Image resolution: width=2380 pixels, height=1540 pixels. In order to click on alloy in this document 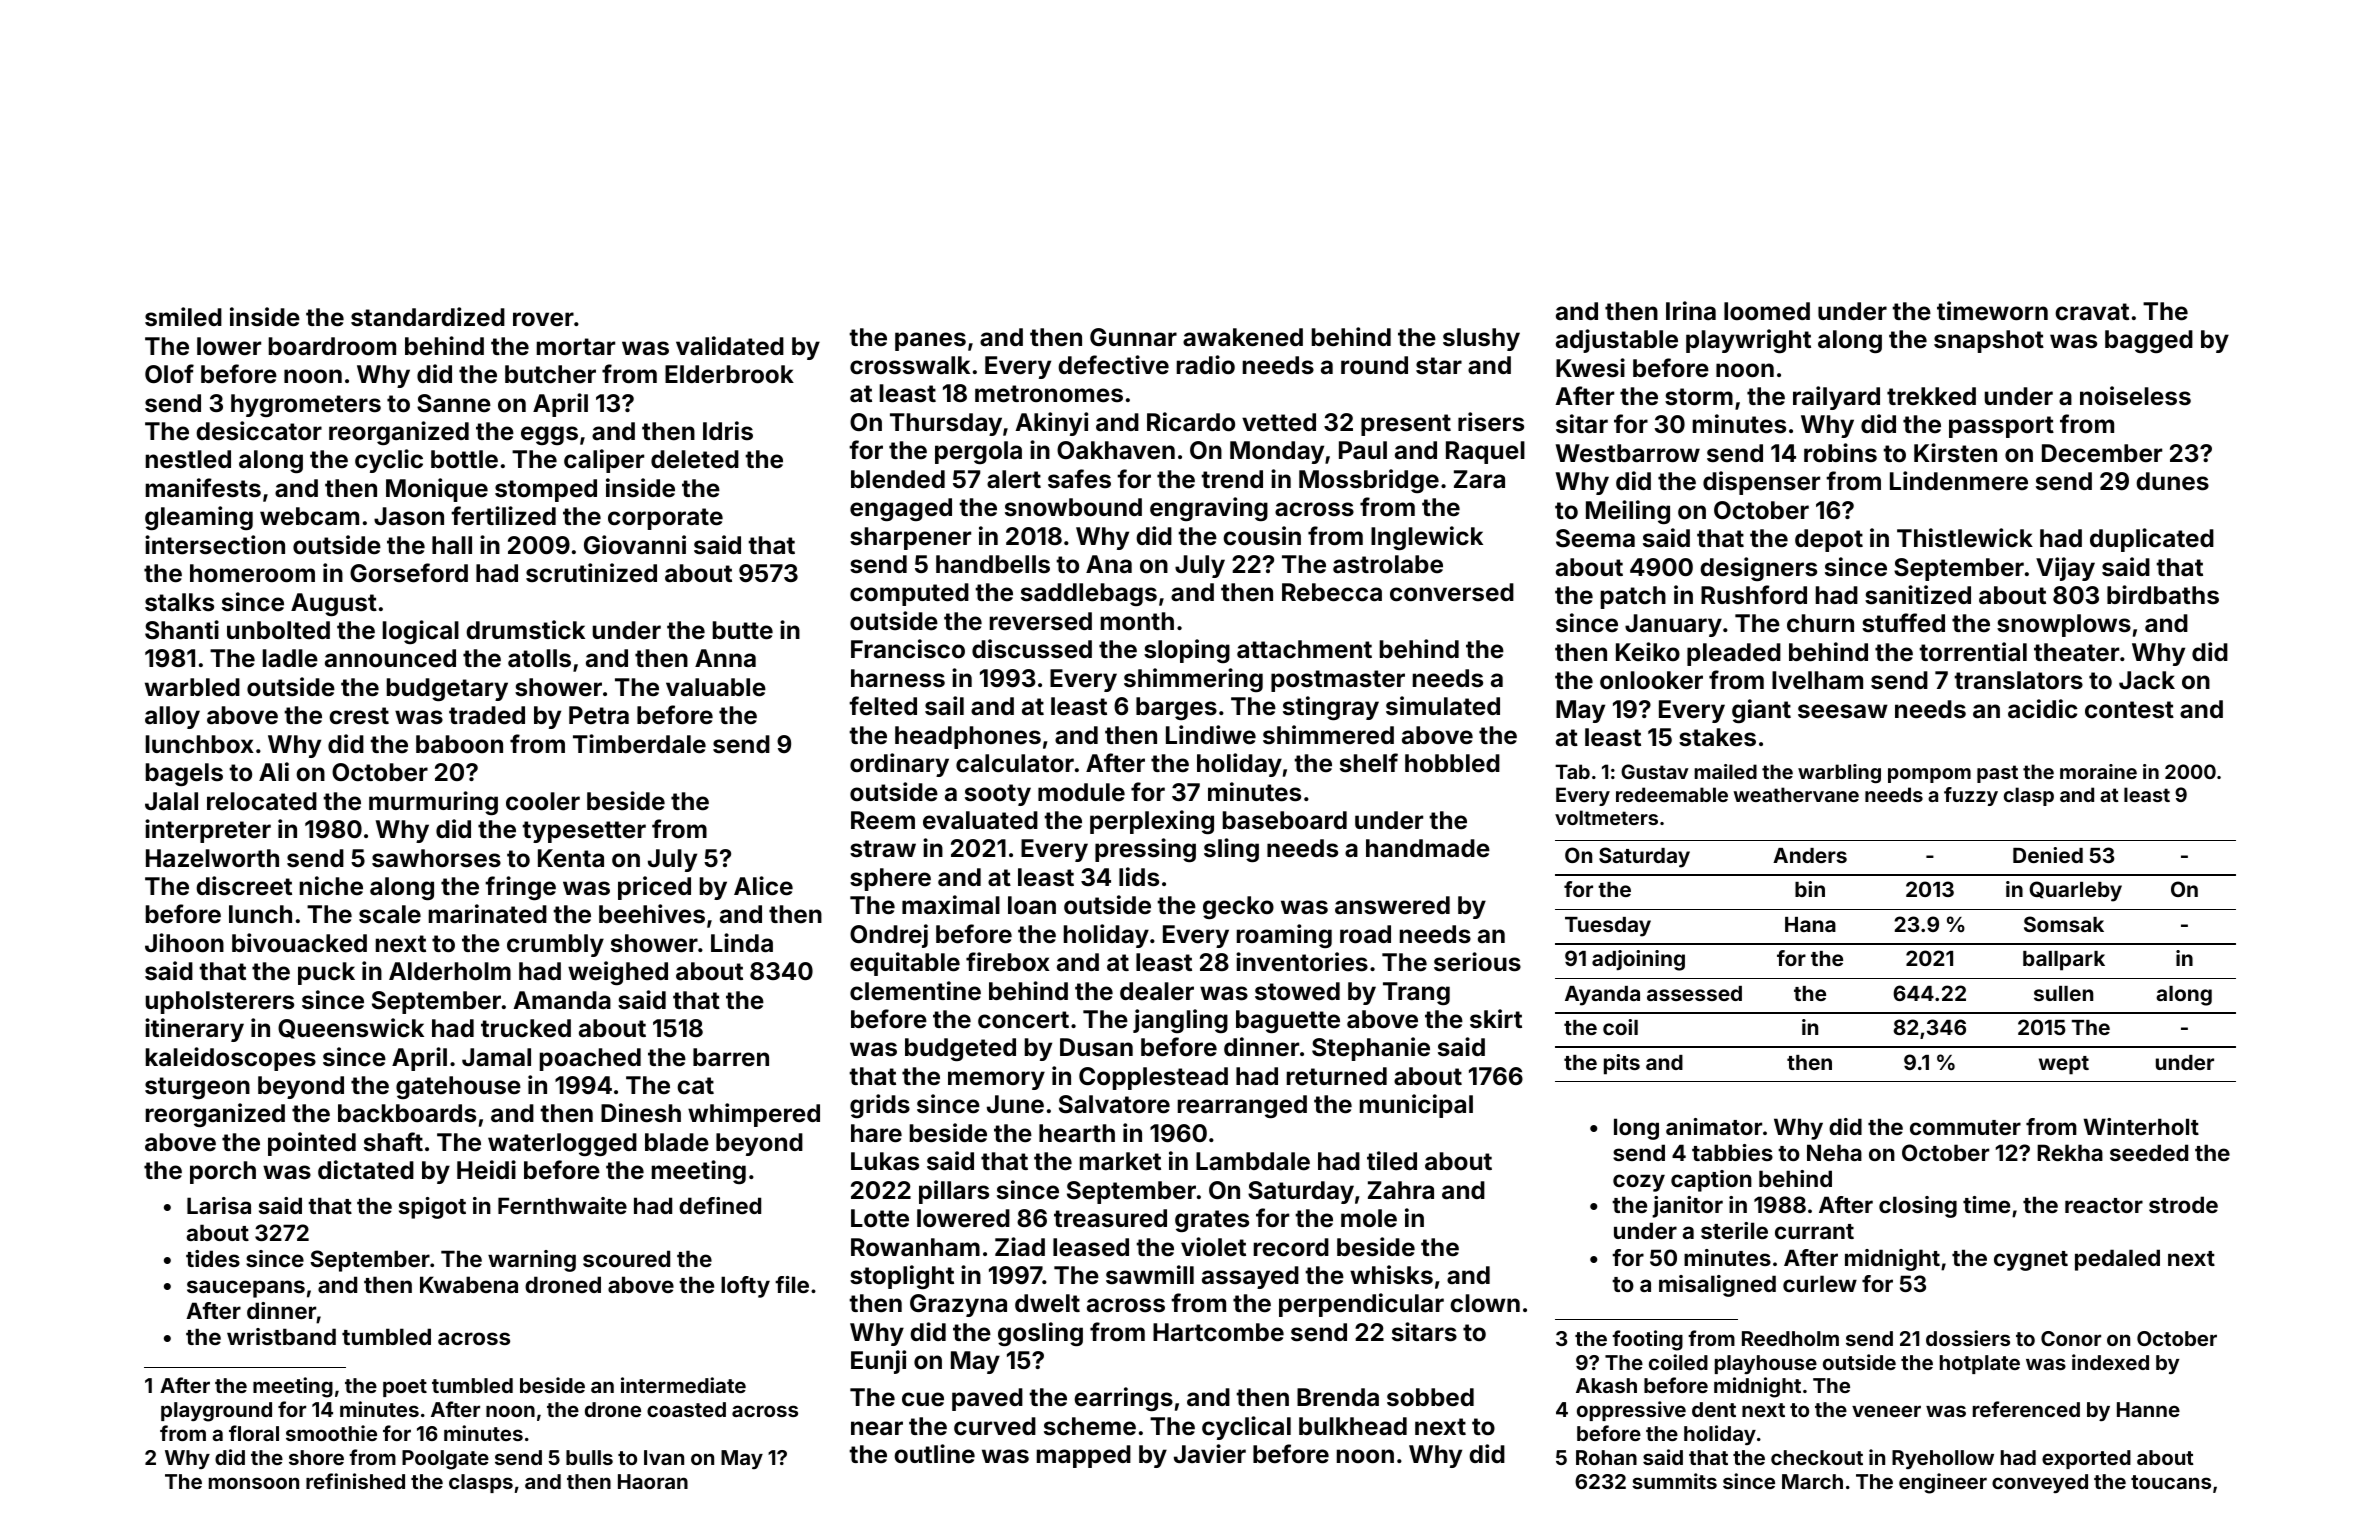, I will do `click(172, 717)`.
